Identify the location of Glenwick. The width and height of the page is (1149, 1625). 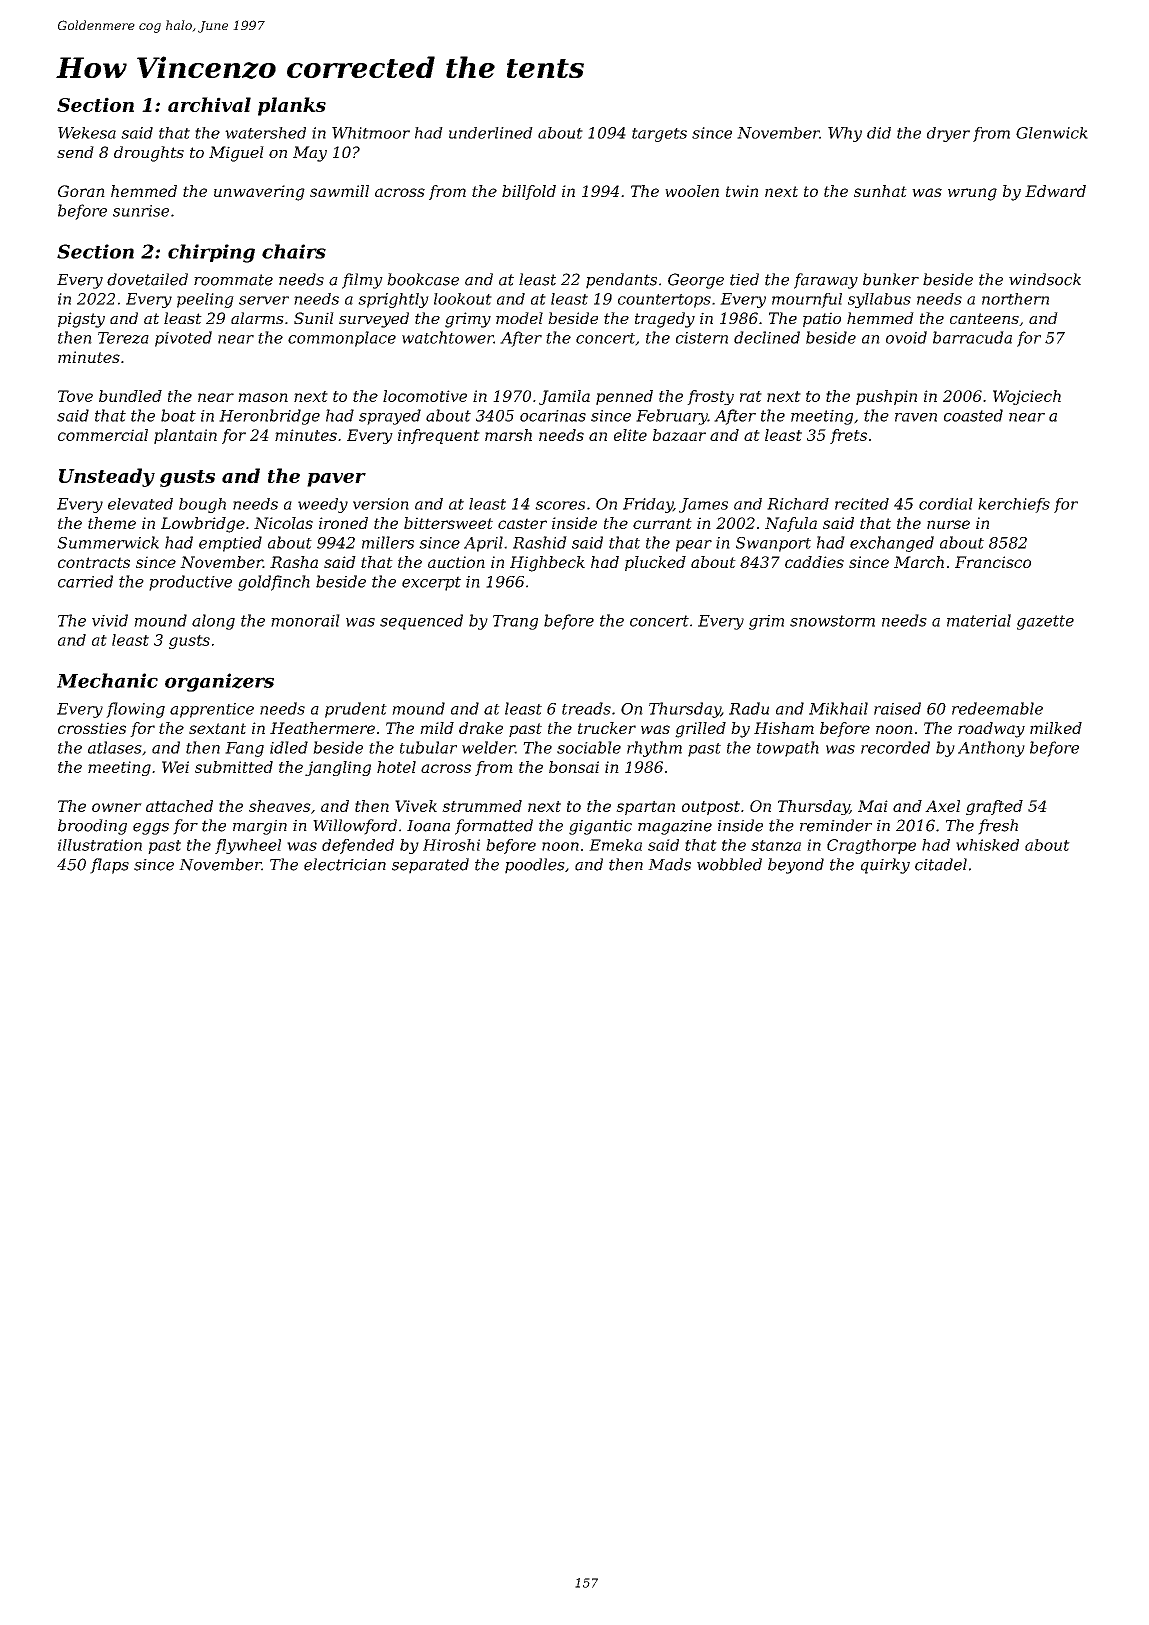
(1052, 133).
